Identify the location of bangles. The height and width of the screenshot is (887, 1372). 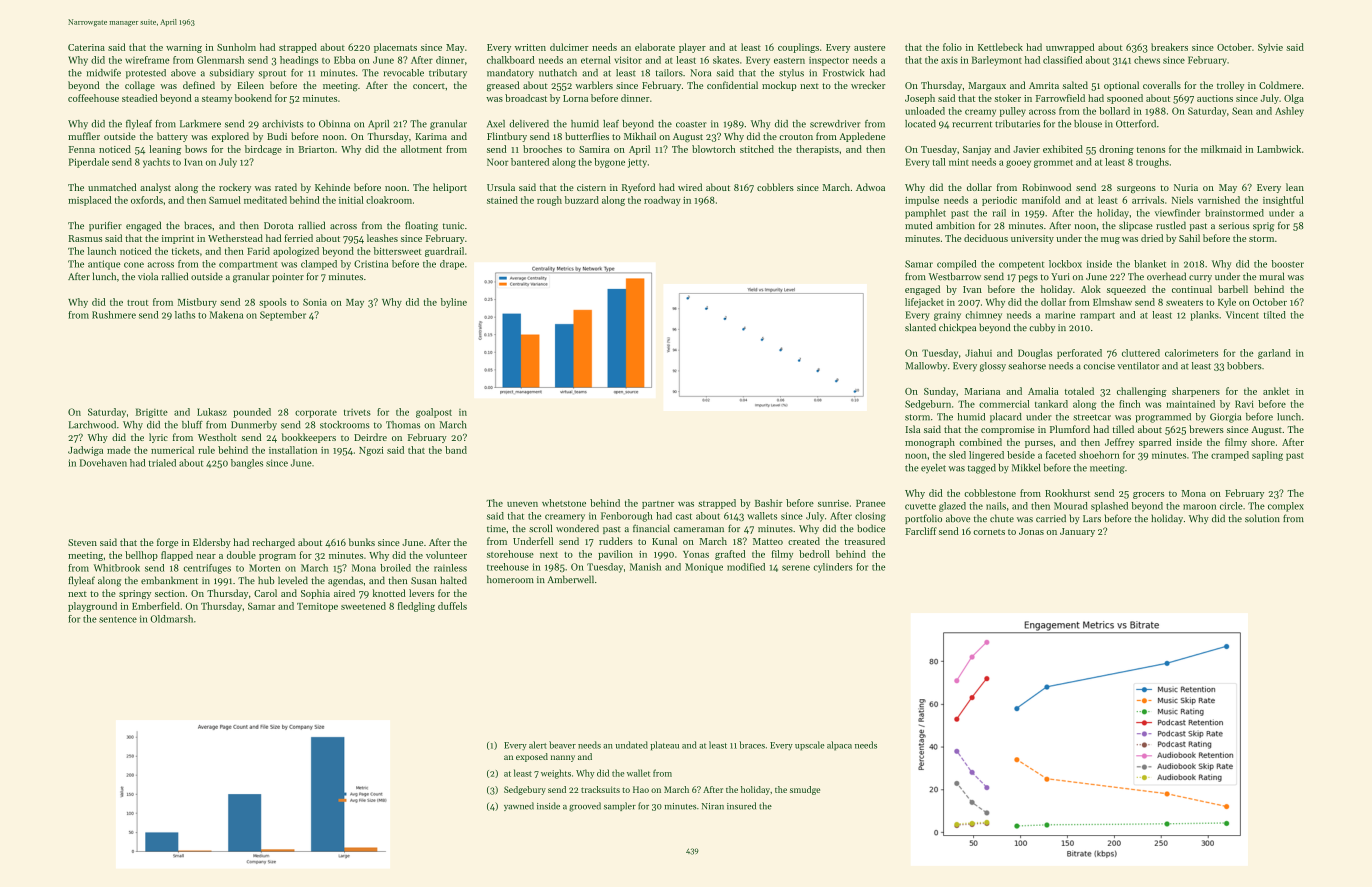
(247, 464).
